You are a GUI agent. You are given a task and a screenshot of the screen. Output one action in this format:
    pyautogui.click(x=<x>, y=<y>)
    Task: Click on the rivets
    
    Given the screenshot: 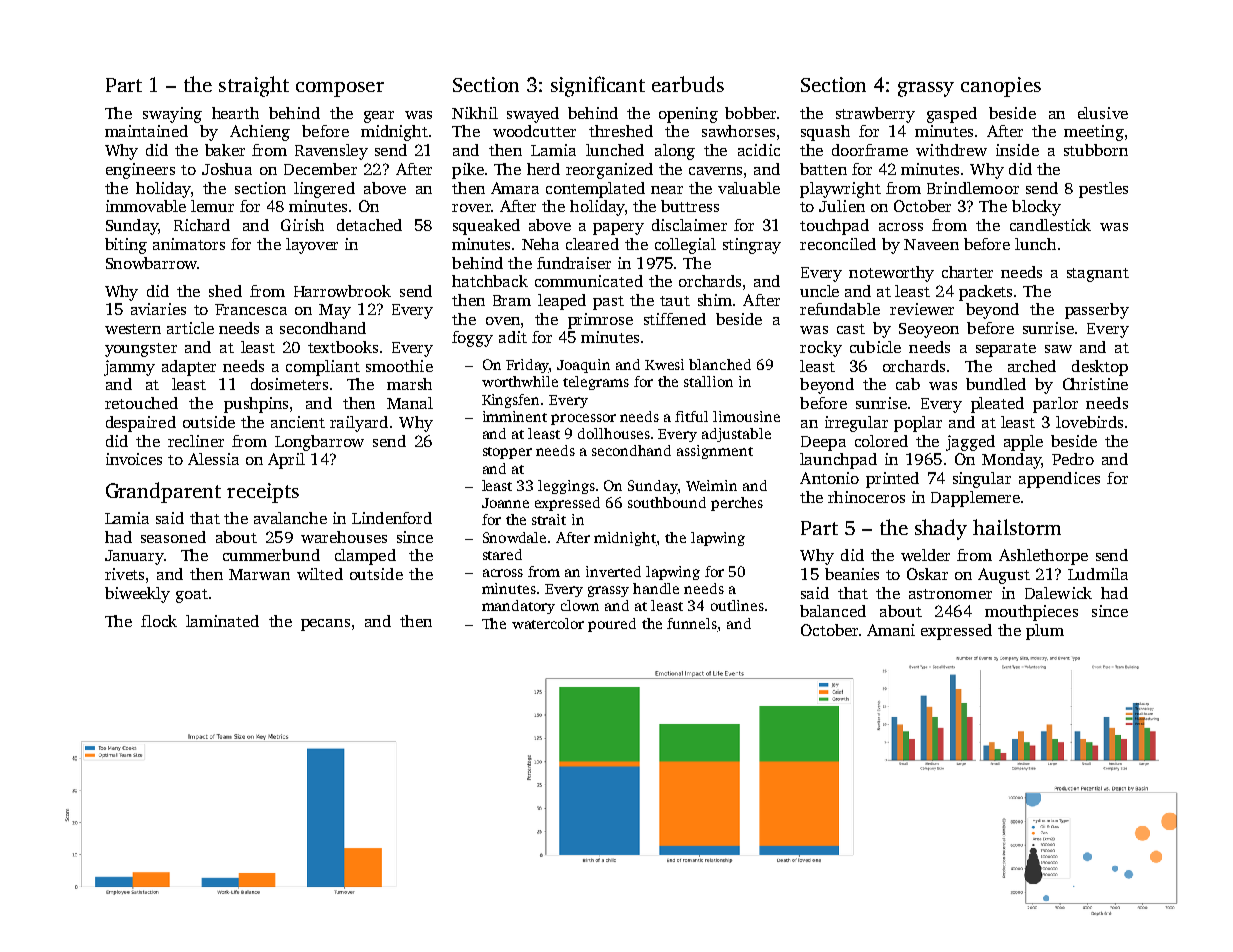 What is the action you would take?
    pyautogui.click(x=124, y=574)
